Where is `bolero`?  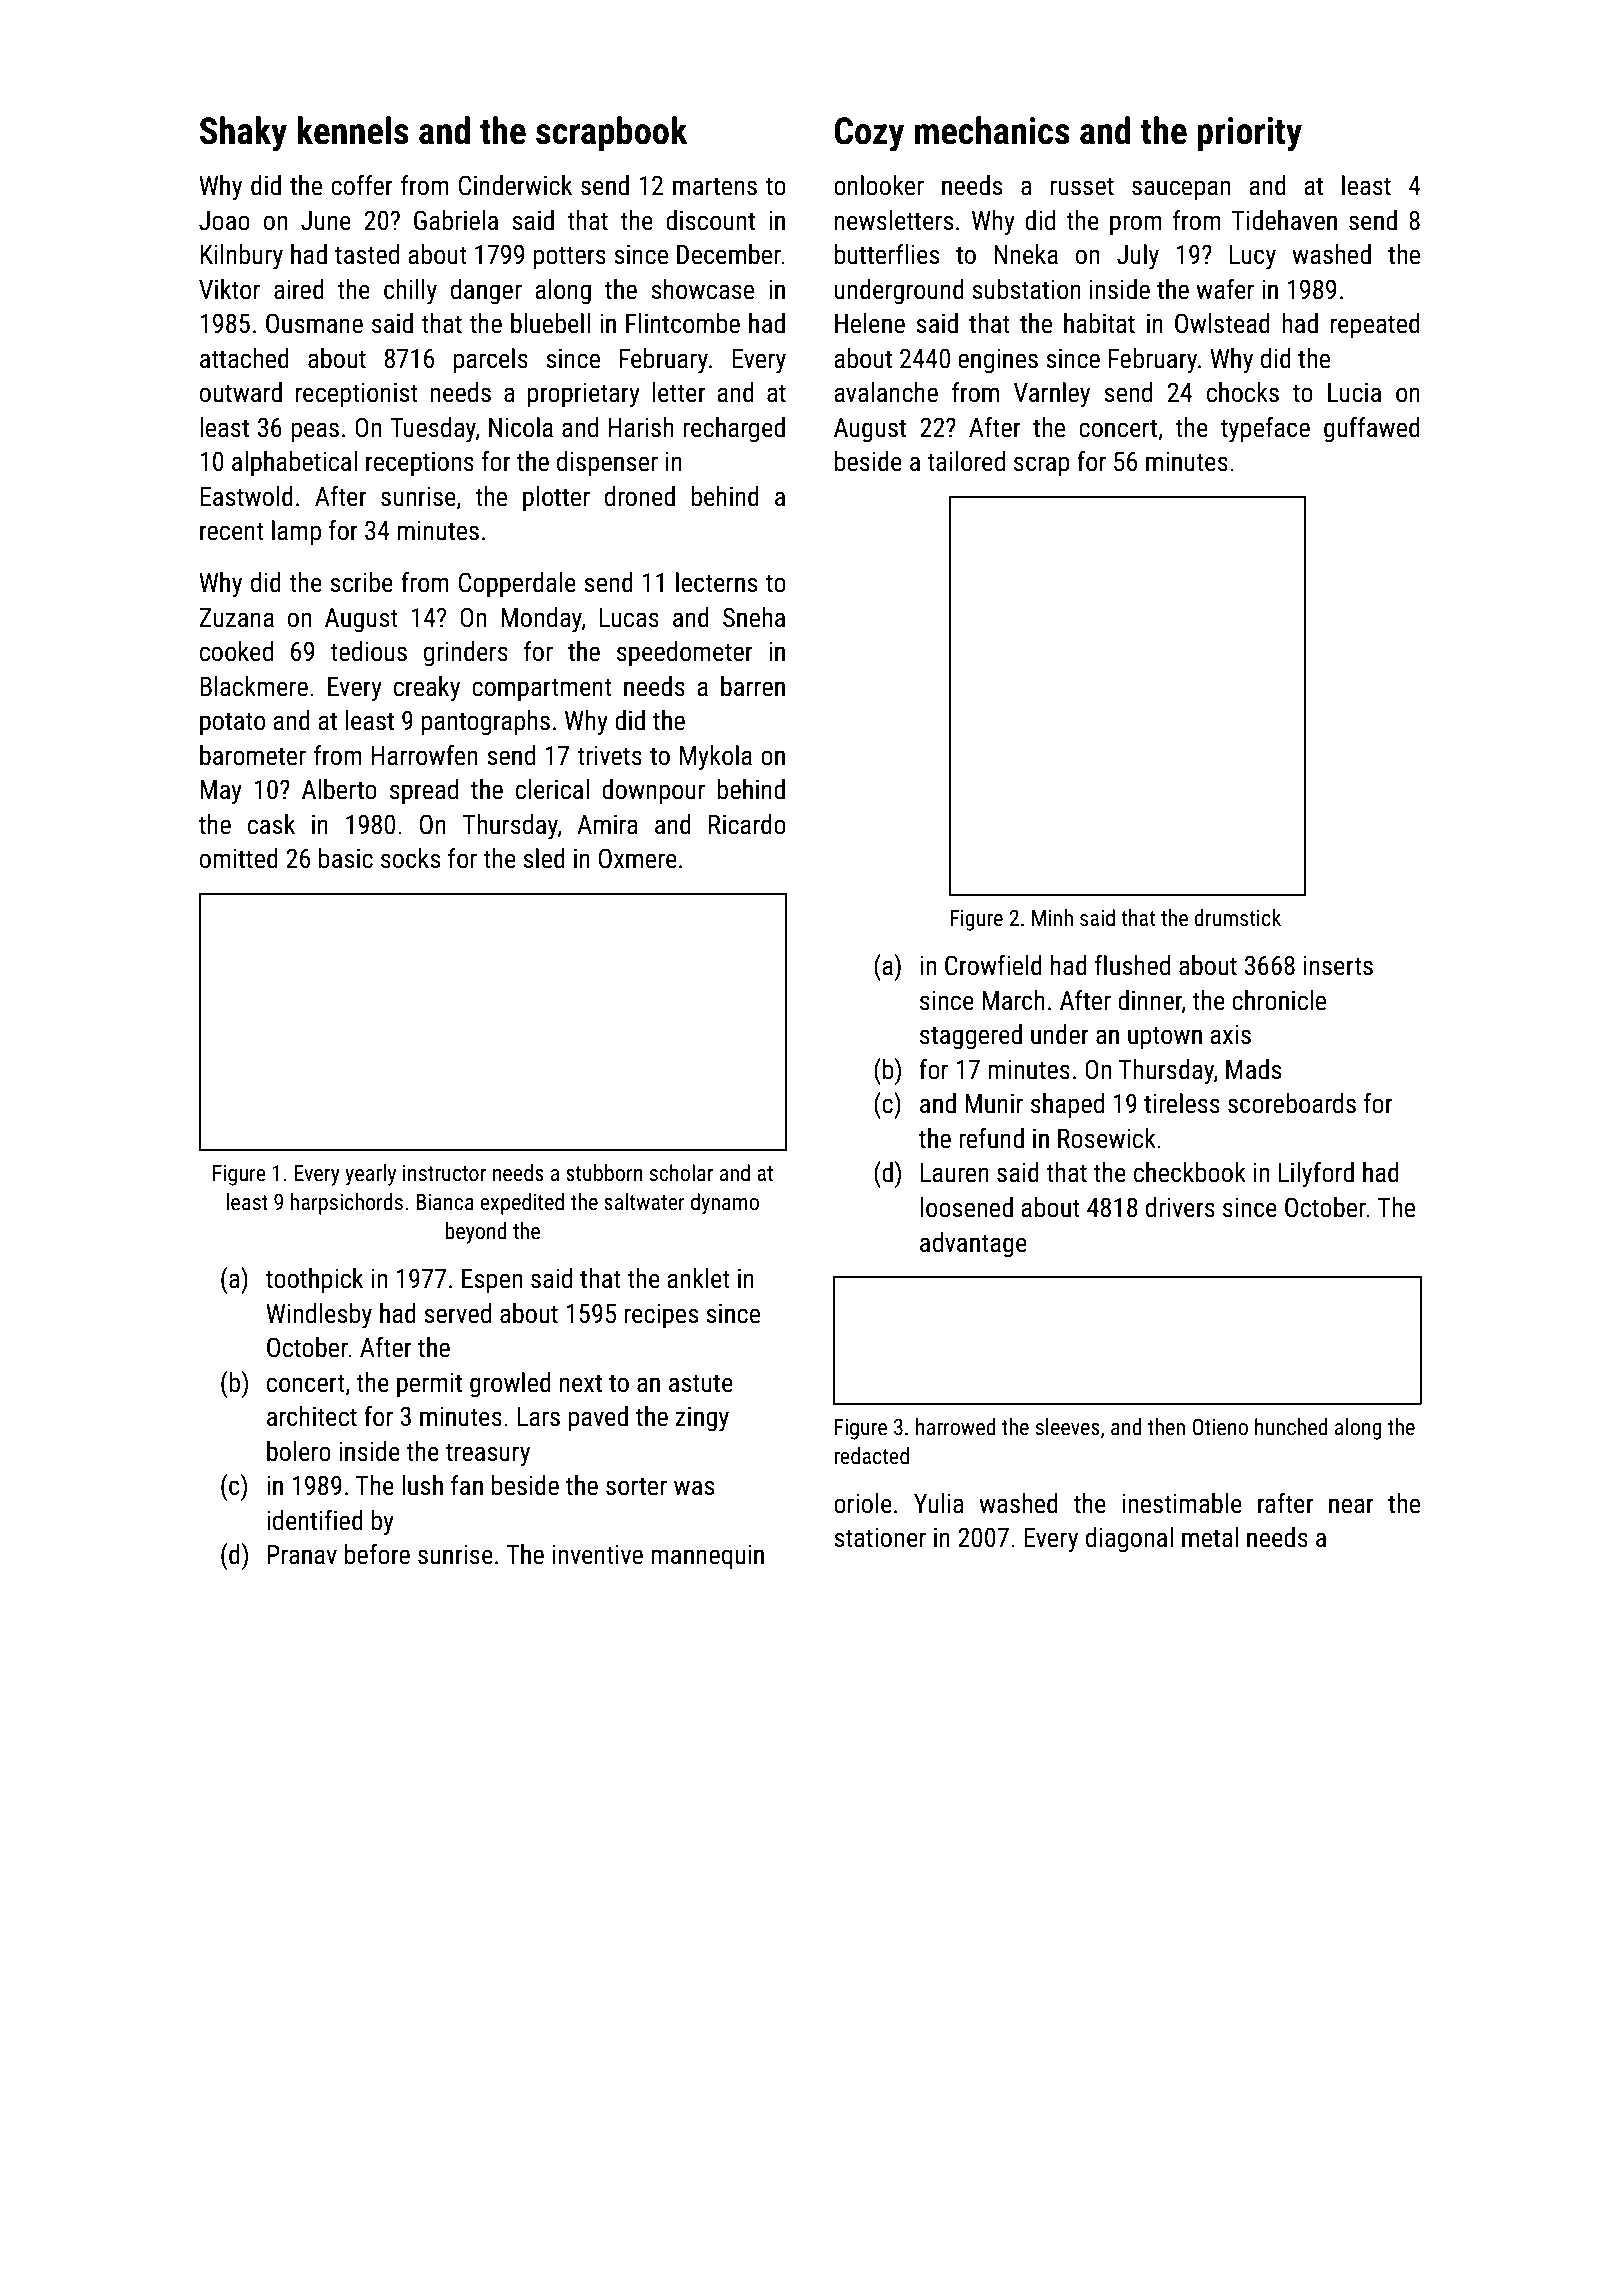 bolero is located at coordinates (299, 1451).
